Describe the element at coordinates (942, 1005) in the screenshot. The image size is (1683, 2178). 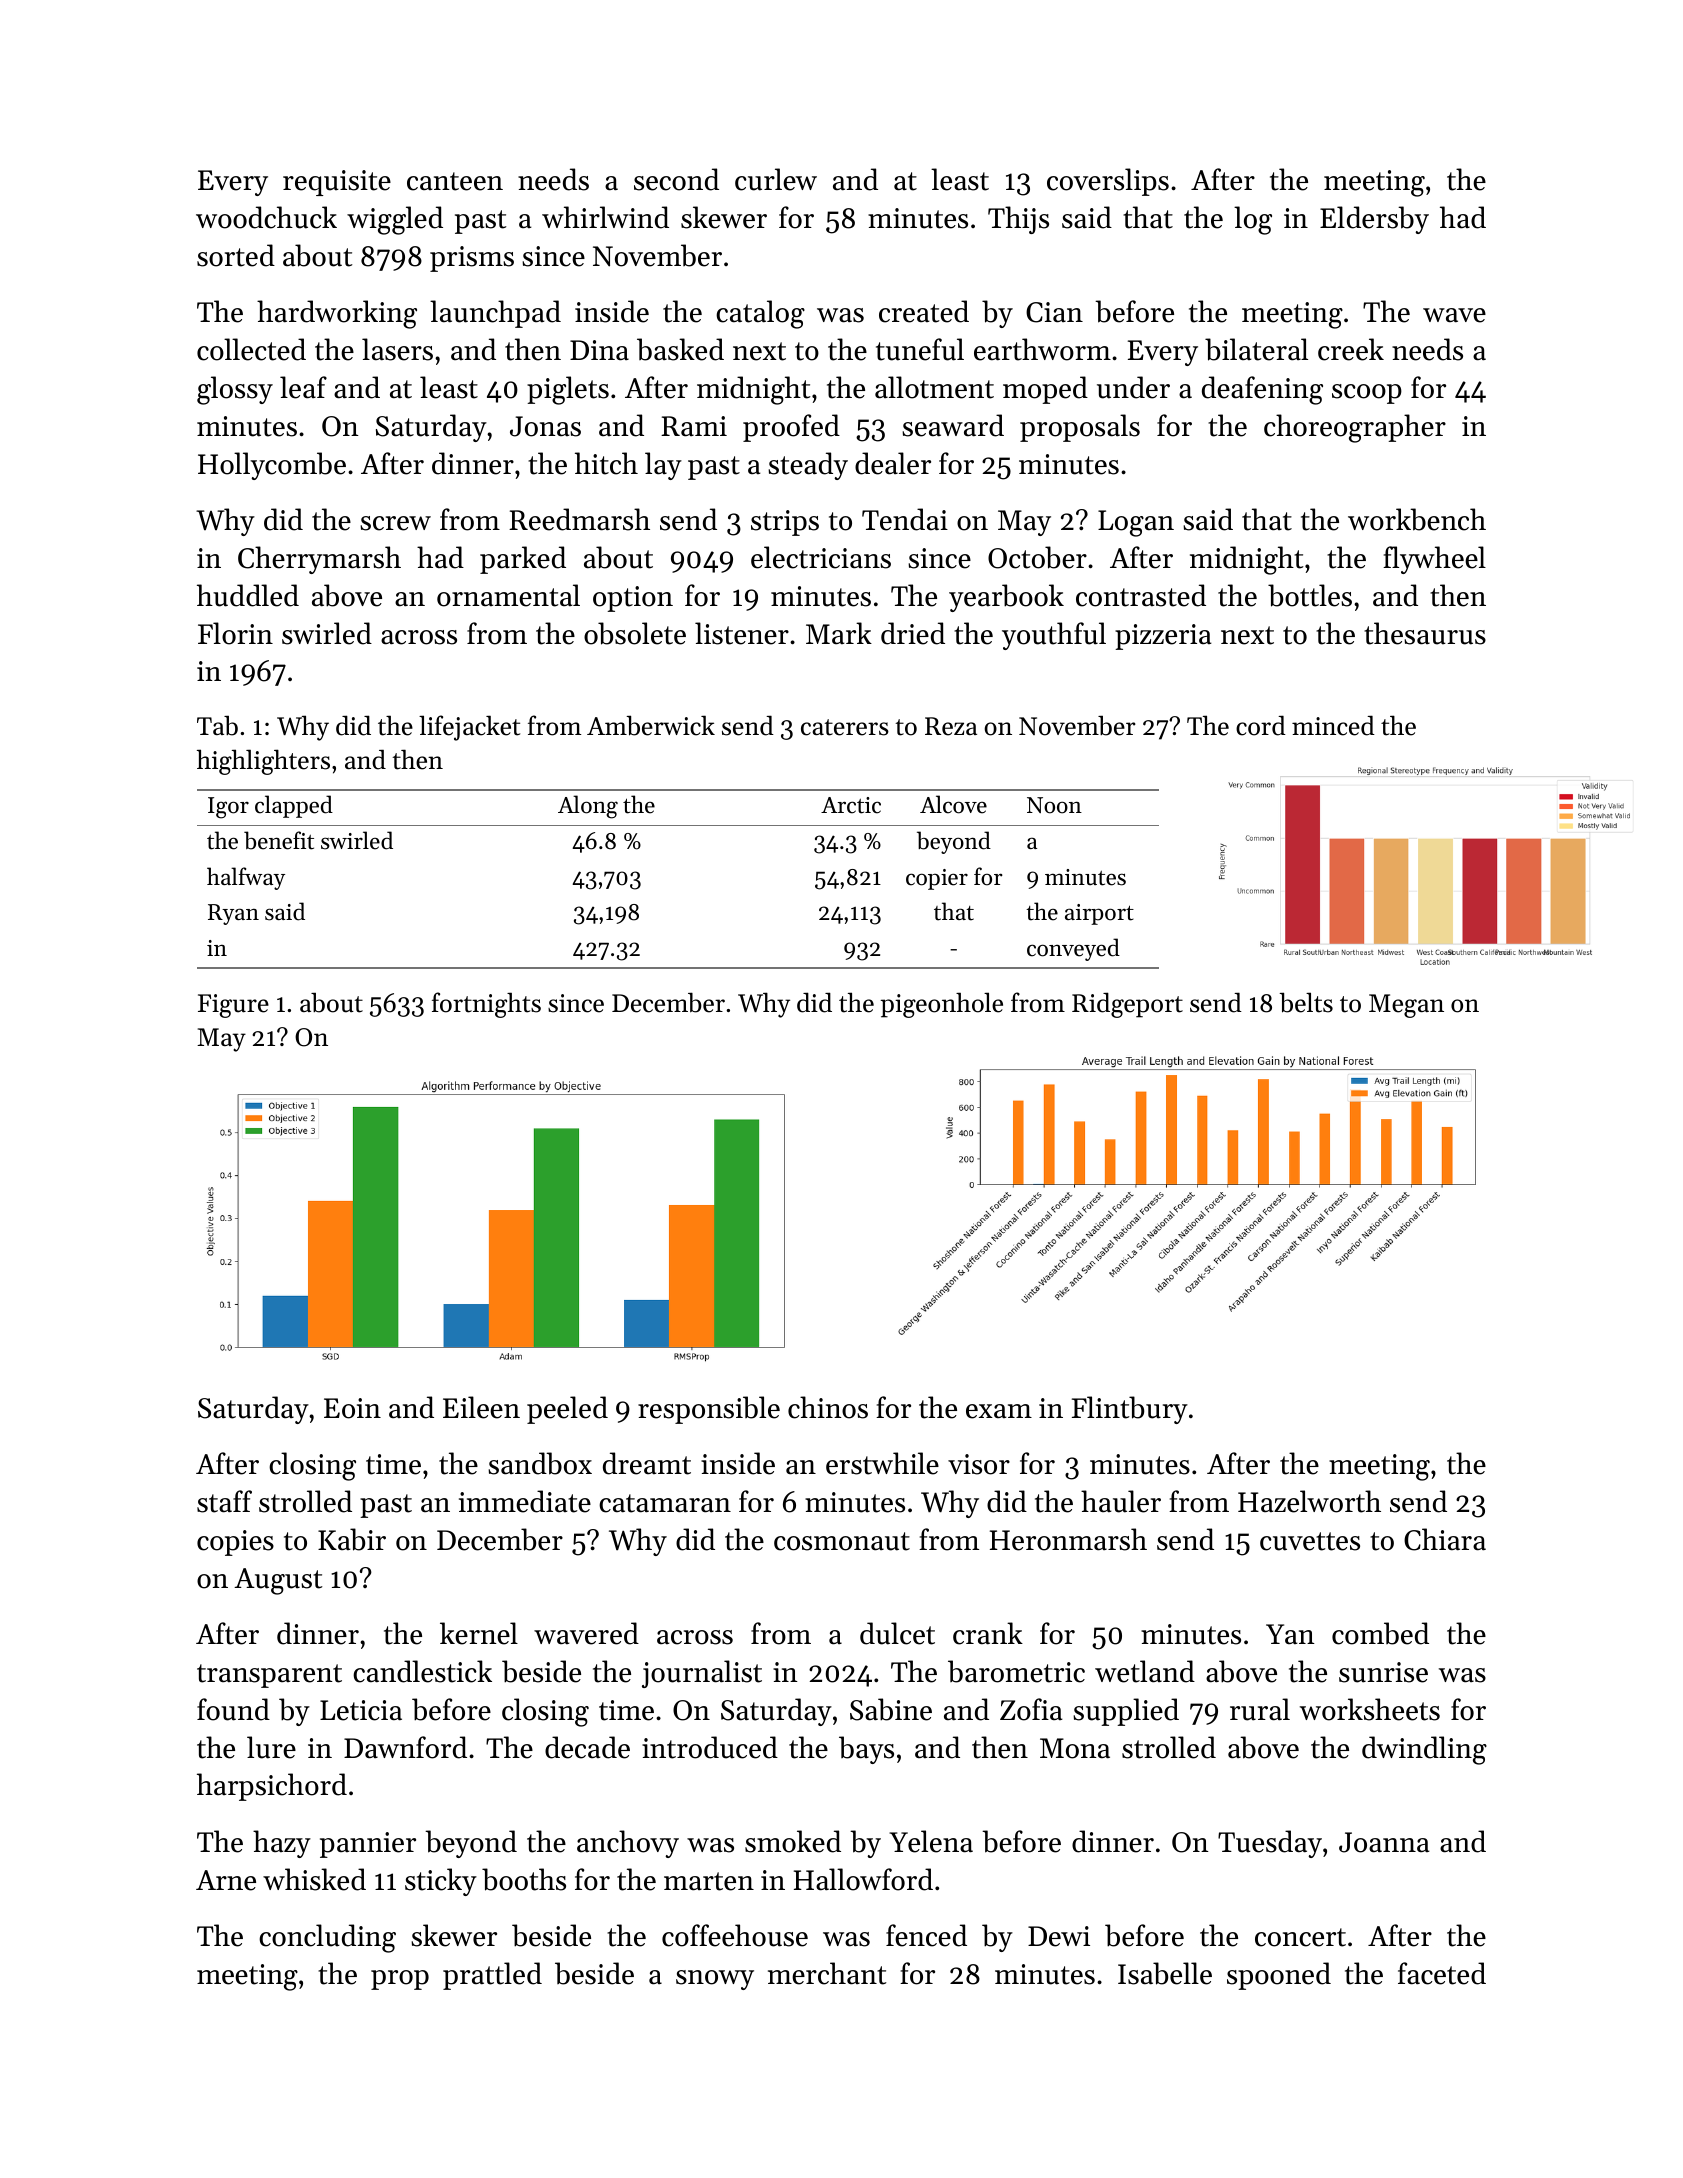
I see `pigeonhole` at that location.
